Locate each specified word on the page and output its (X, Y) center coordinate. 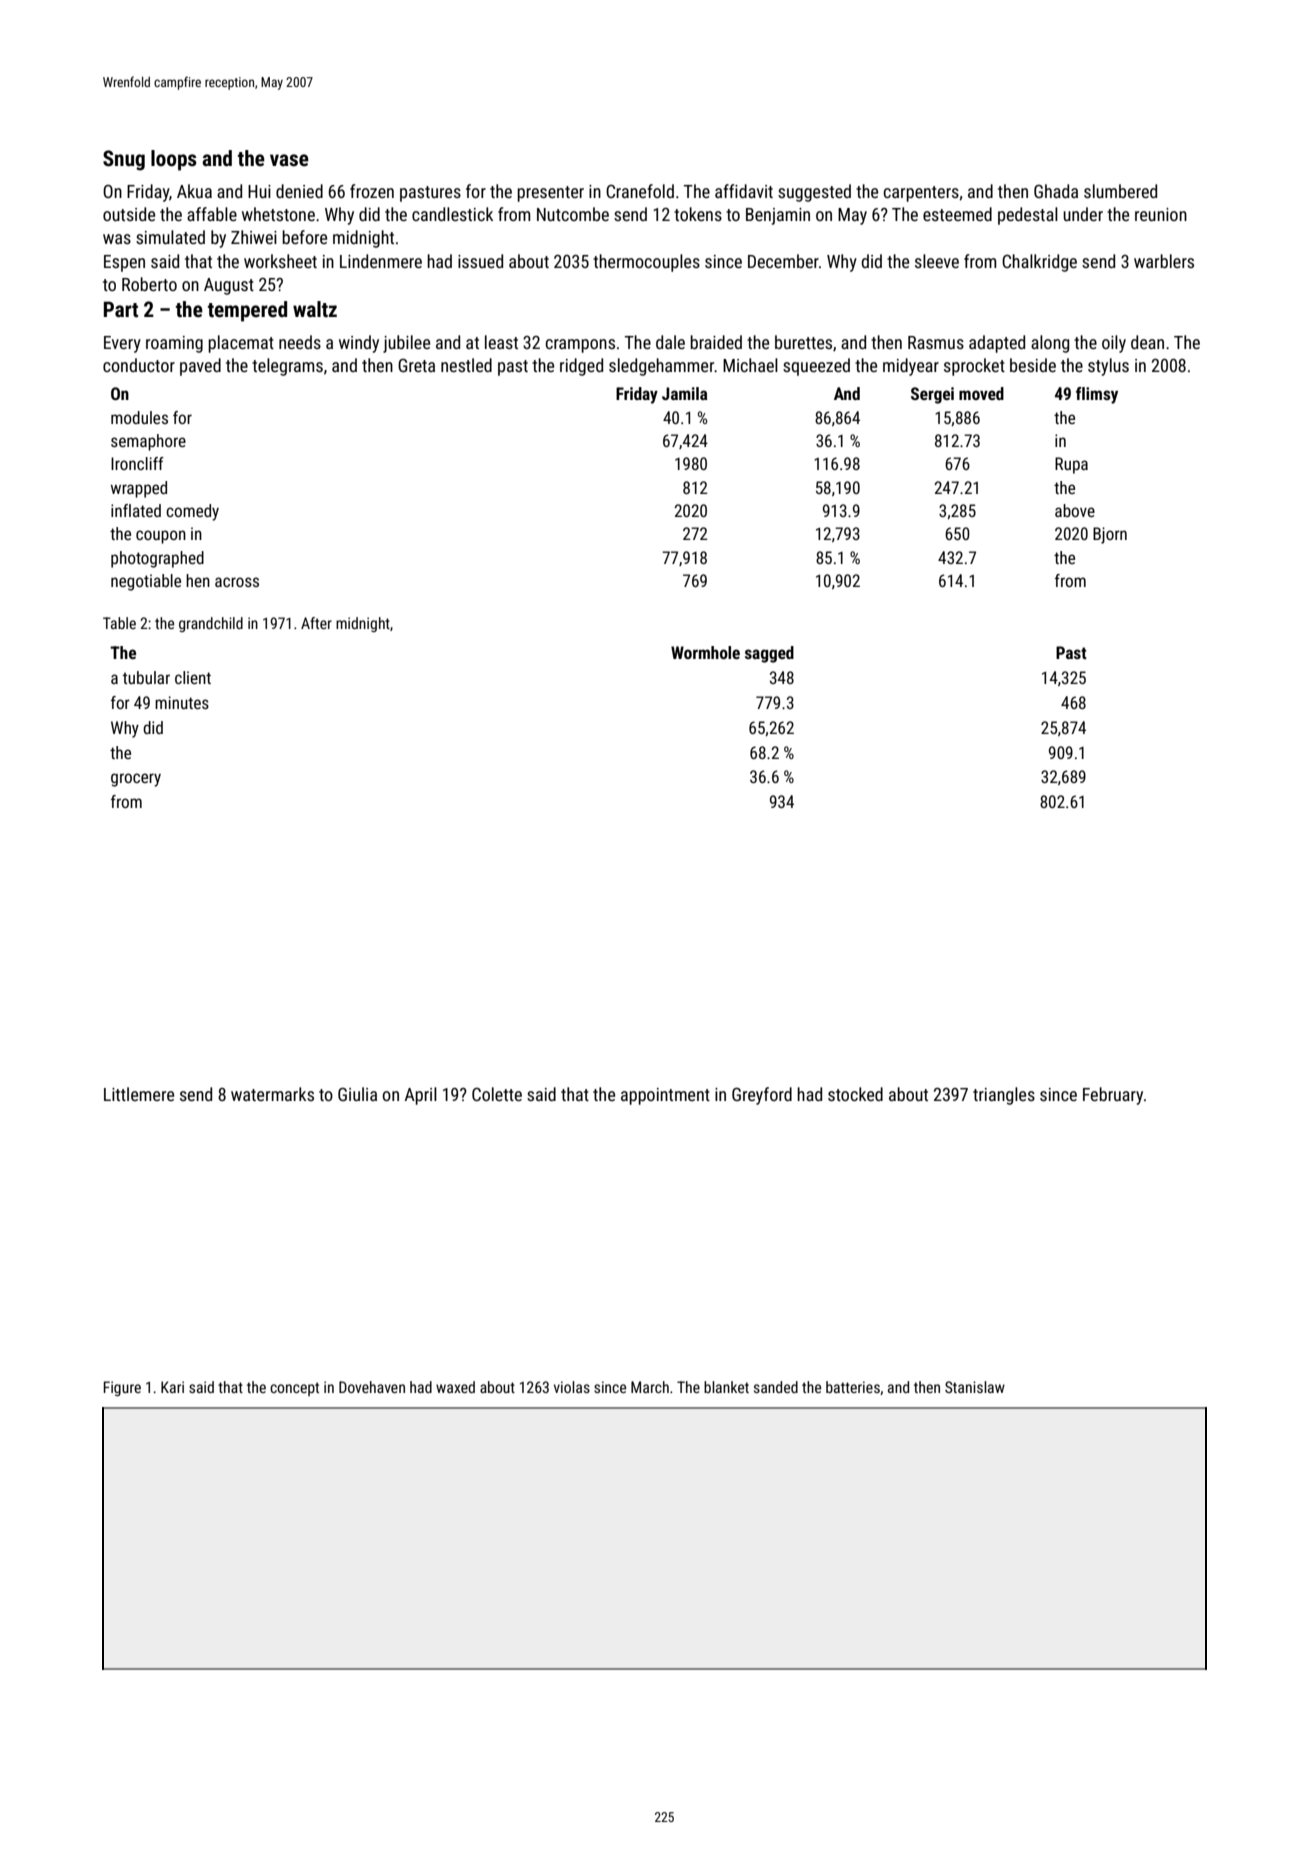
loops (174, 160)
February (1113, 1096)
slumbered (1120, 191)
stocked (855, 1094)
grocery (136, 780)
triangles (1004, 1096)
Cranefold (640, 191)
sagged (769, 654)
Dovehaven (372, 1387)
